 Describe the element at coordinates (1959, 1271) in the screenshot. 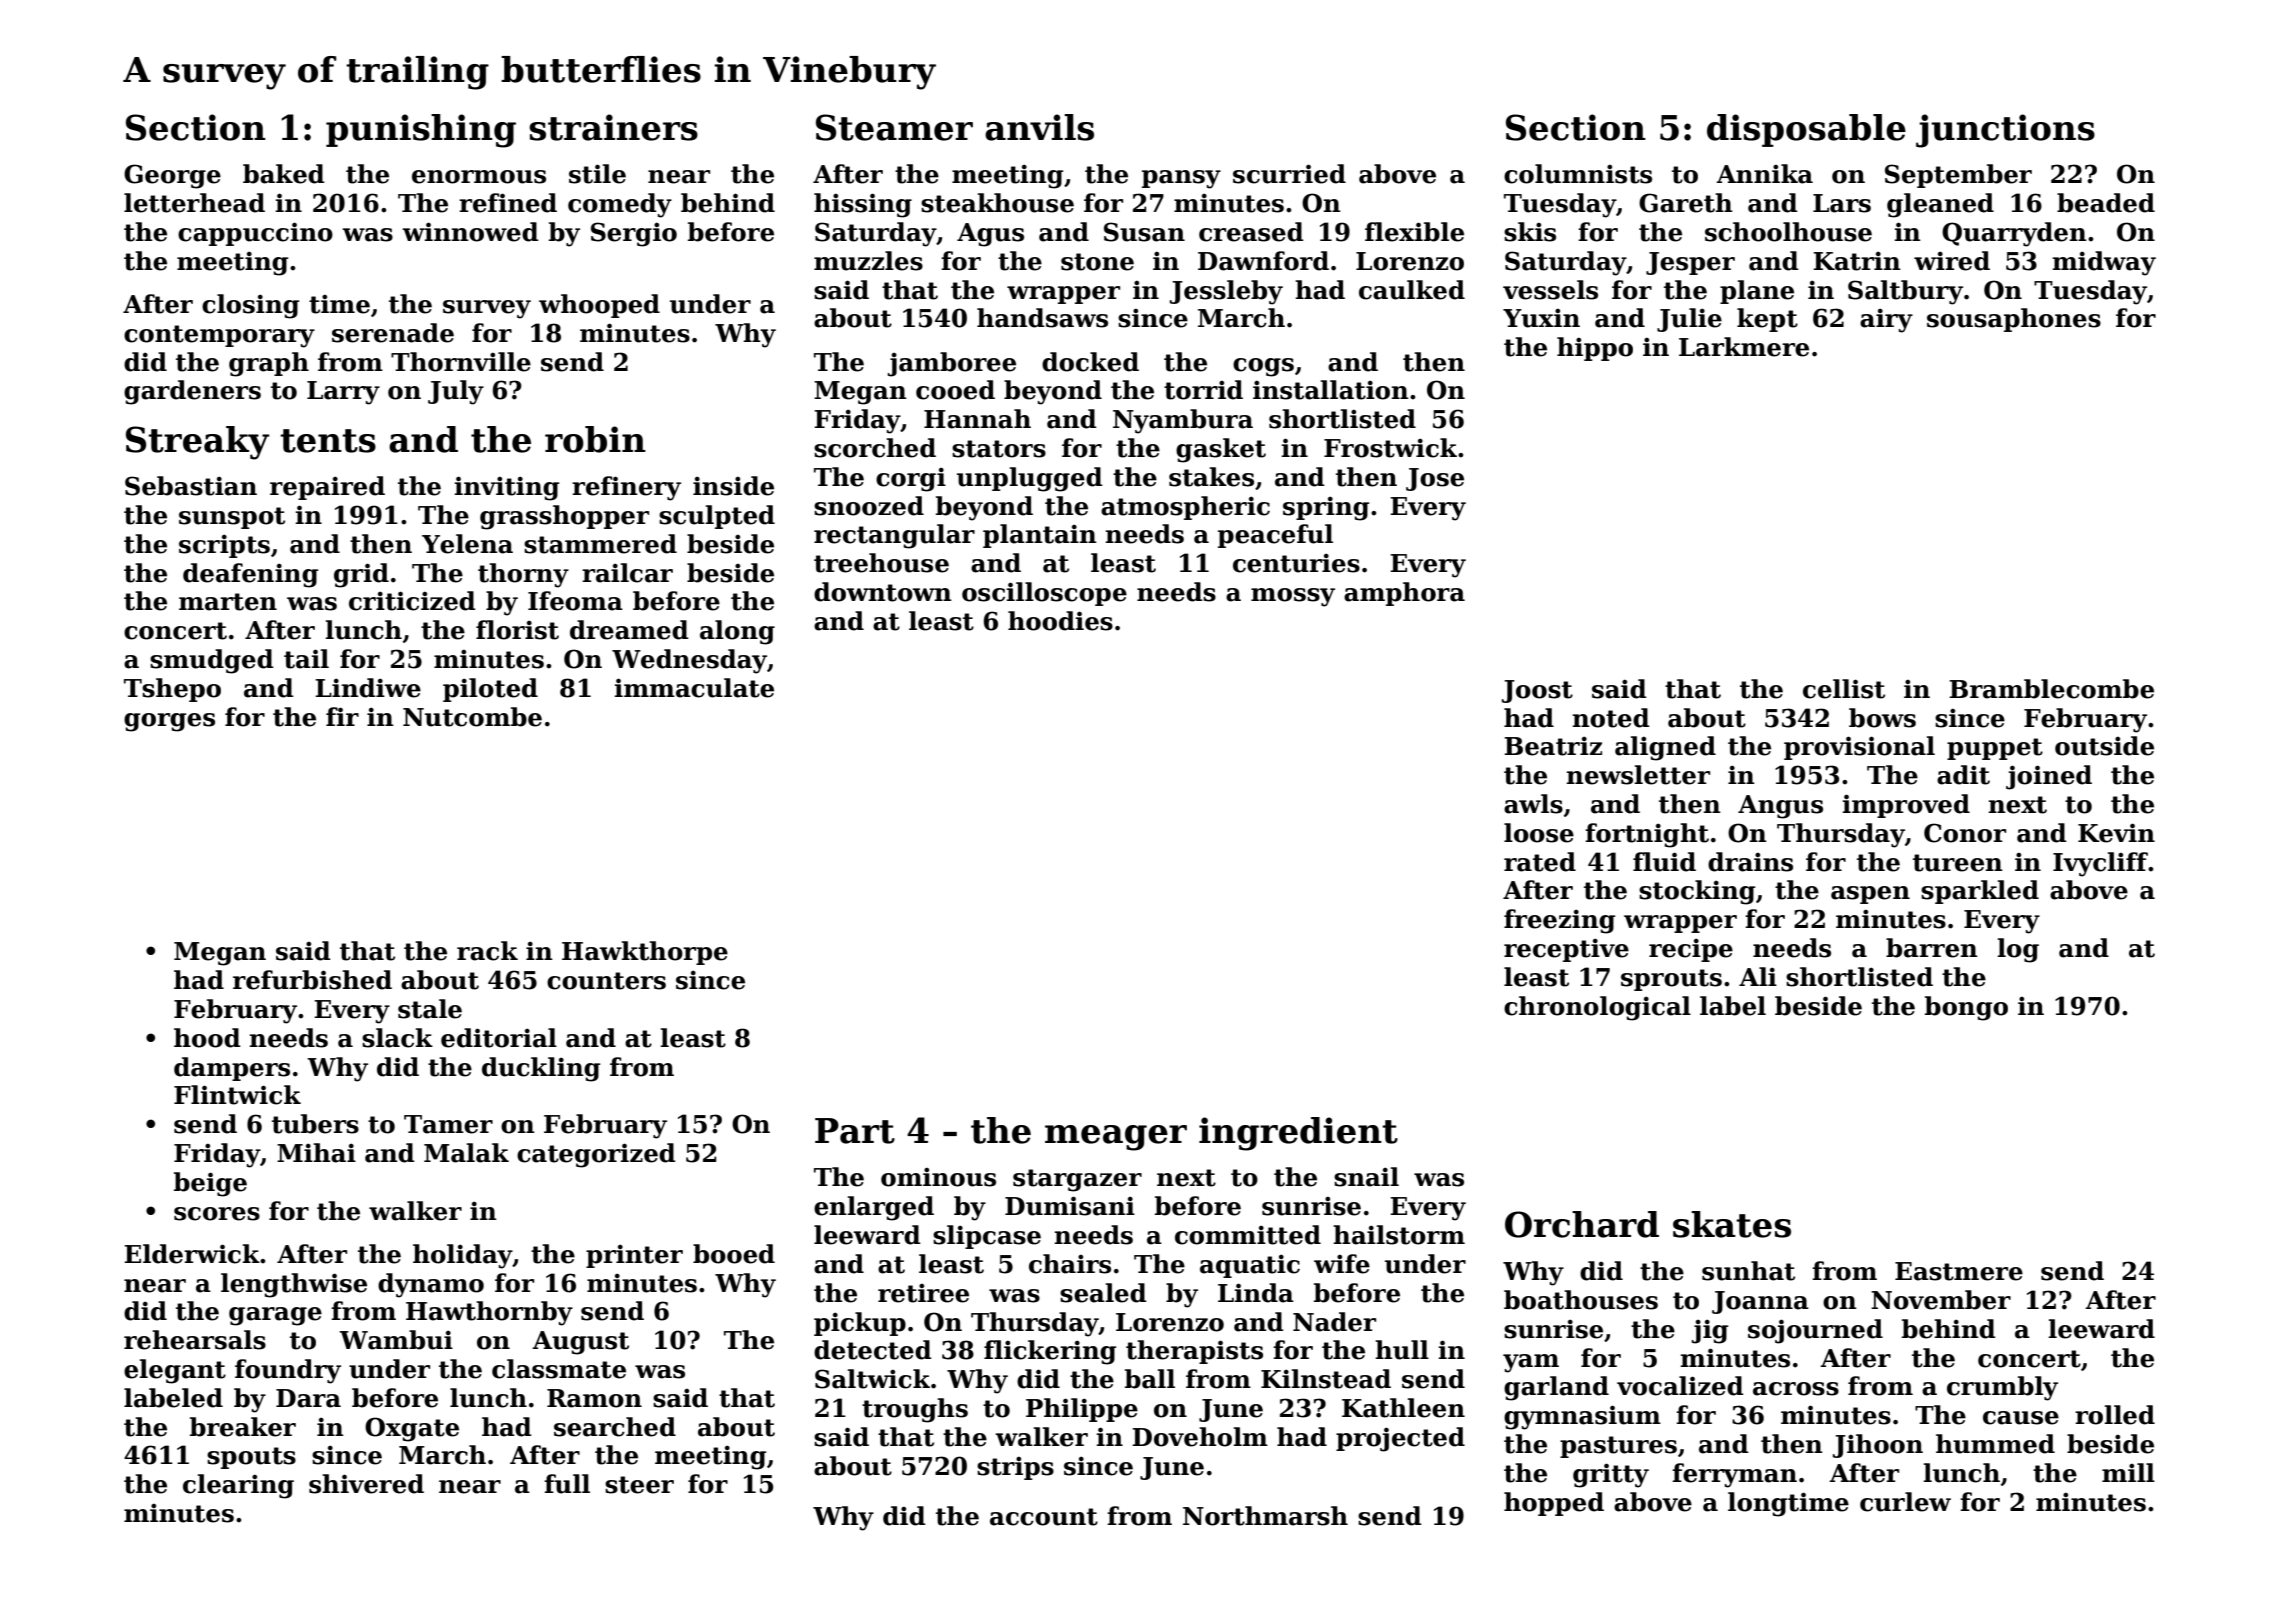

I see `Eastmere` at that location.
